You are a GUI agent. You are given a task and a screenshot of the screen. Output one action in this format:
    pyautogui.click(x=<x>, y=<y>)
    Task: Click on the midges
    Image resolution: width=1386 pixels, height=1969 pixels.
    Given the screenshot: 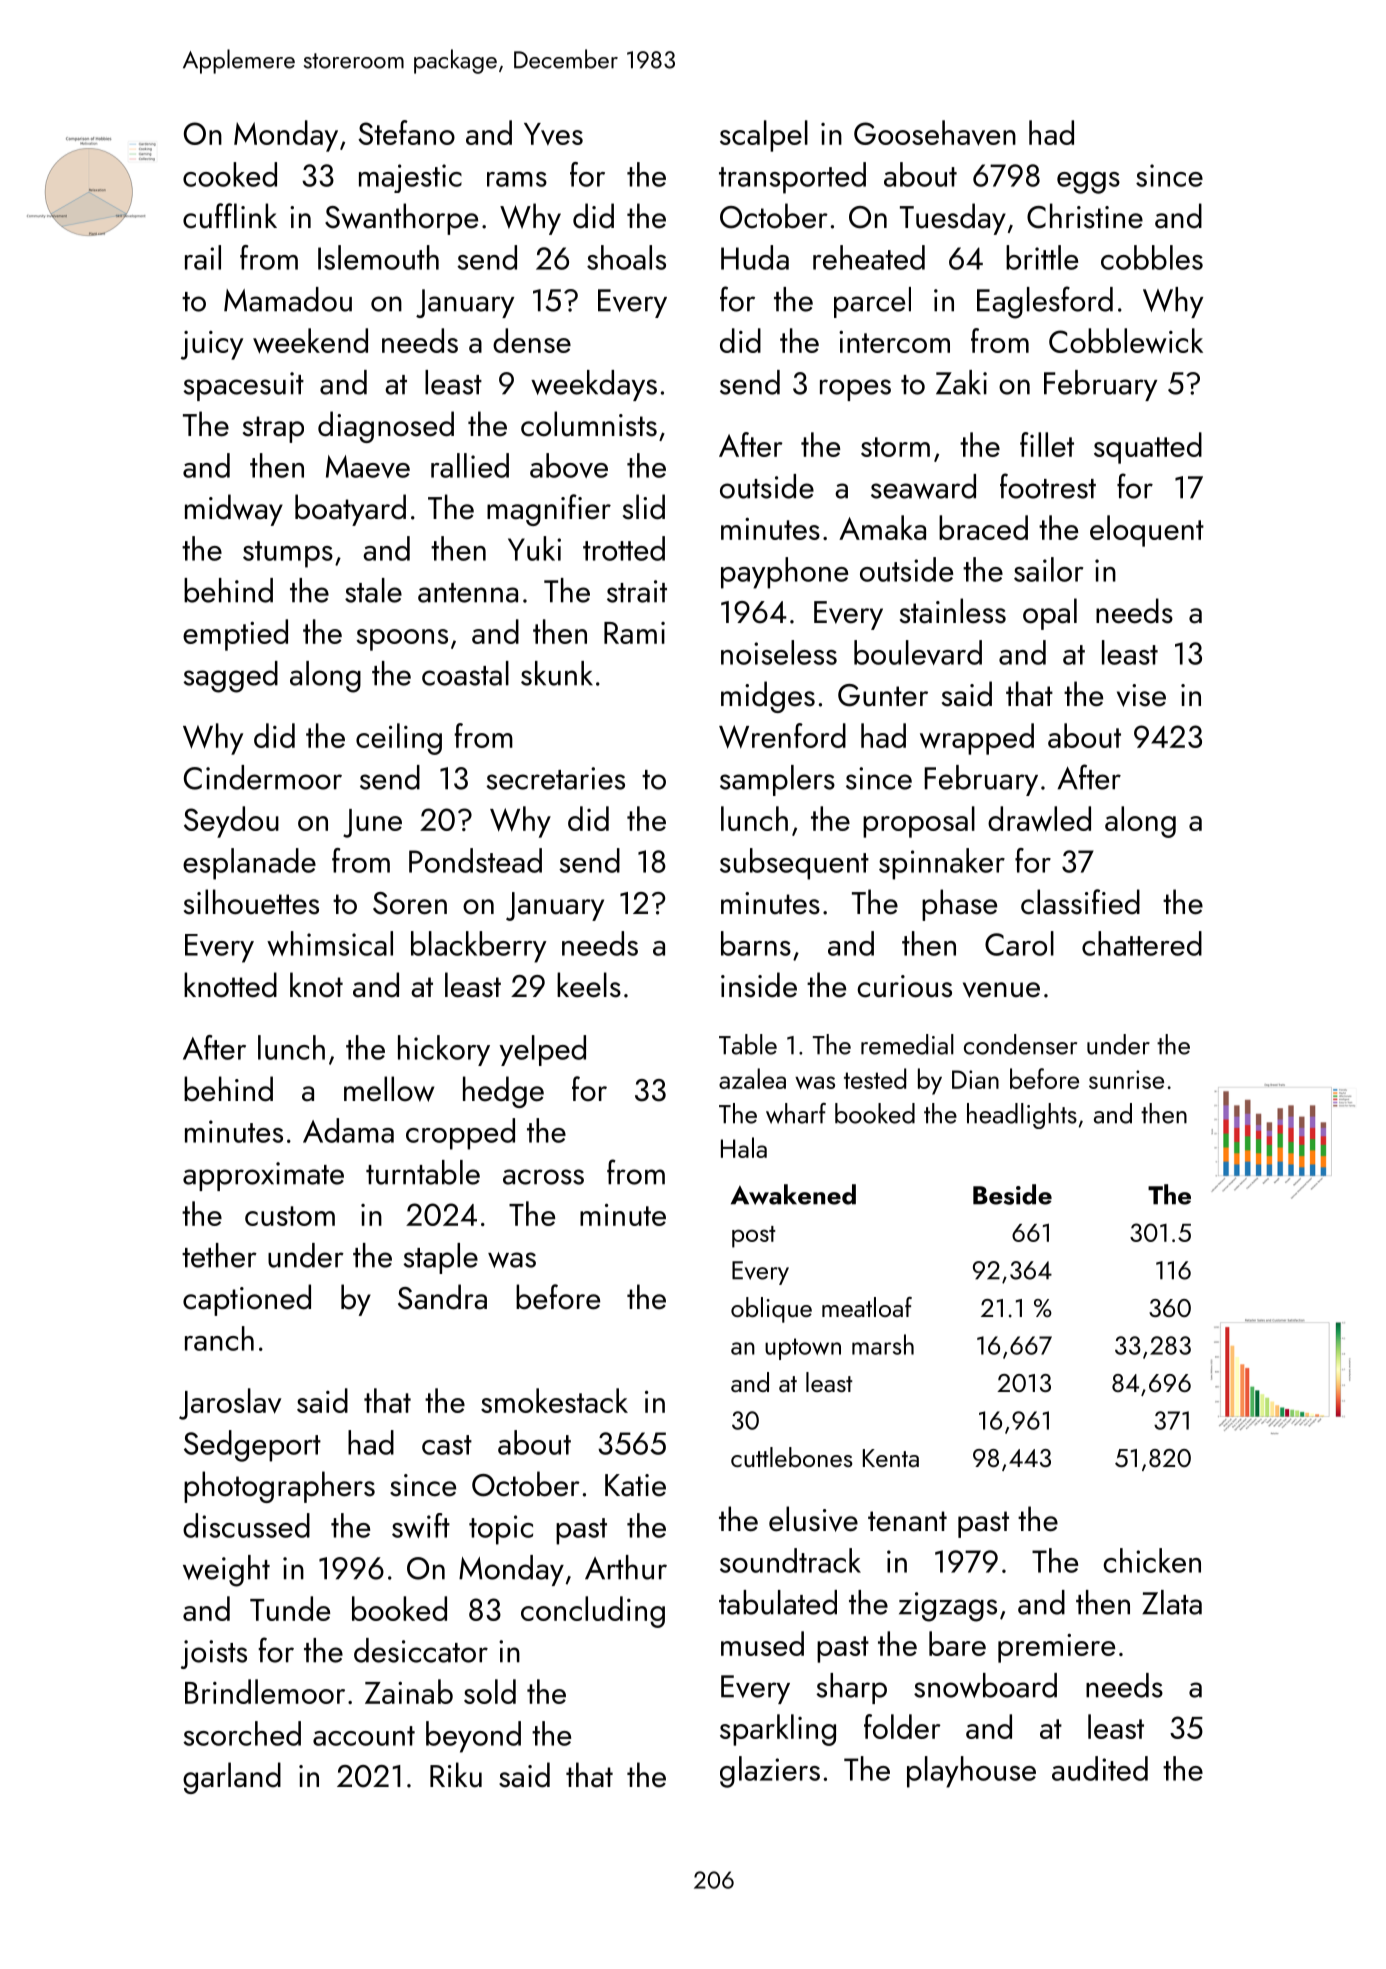 What is the action you would take?
    pyautogui.click(x=768, y=697)
